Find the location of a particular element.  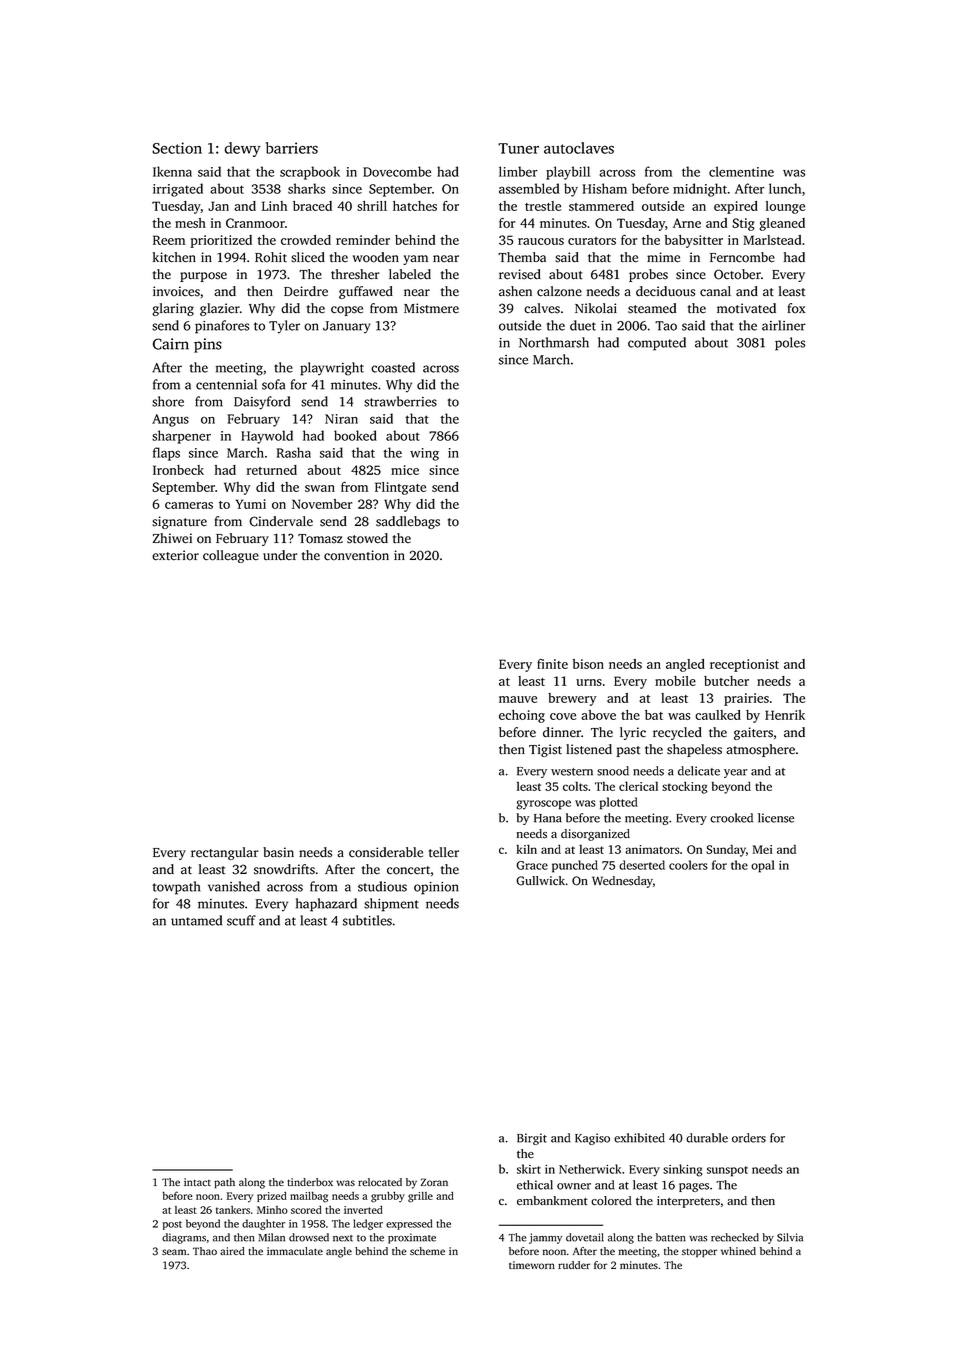

playwright is located at coordinates (332, 369).
